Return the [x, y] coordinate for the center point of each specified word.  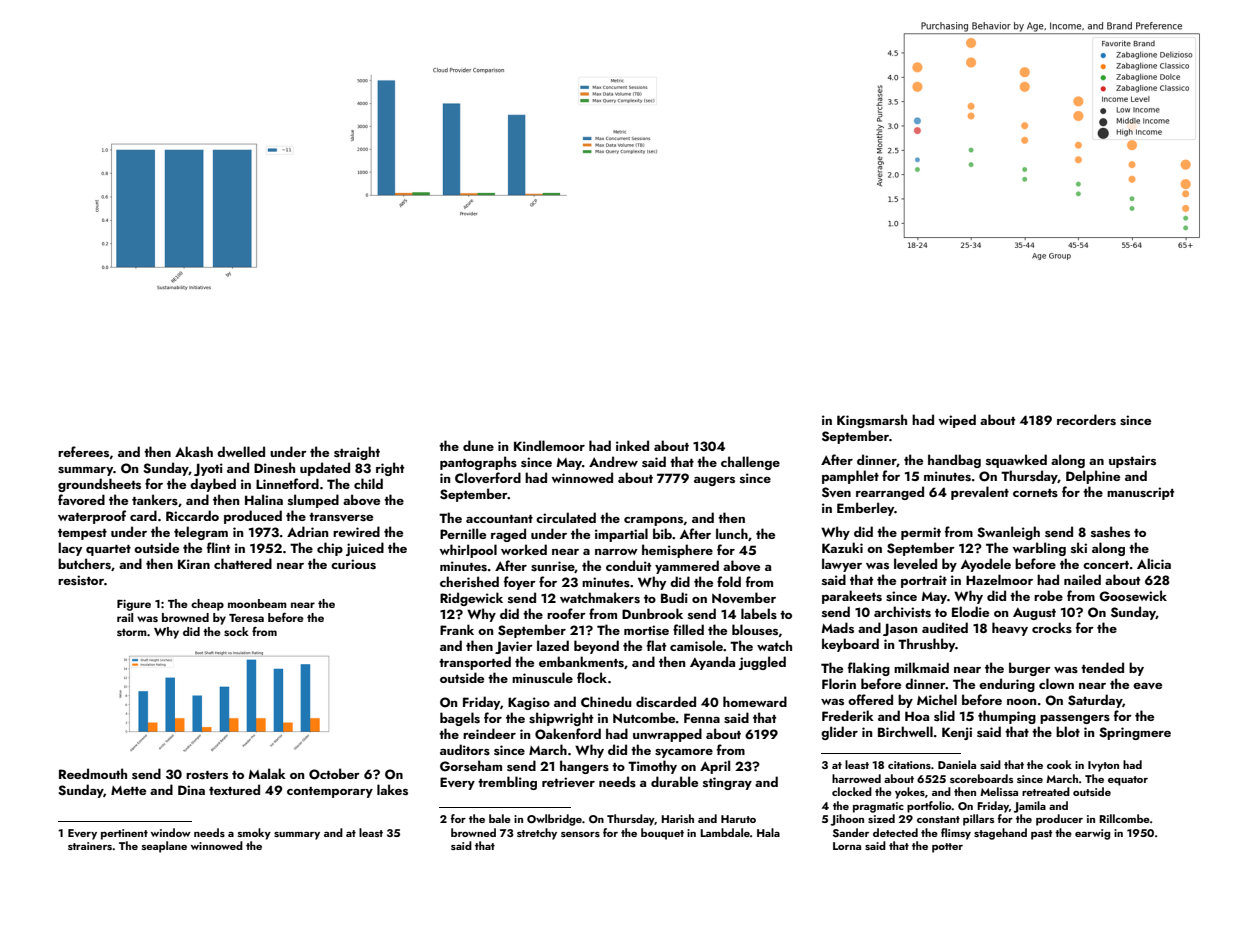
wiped [957, 421]
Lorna [847, 846]
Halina [264, 499]
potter [947, 848]
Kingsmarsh [872, 421]
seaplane [164, 847]
